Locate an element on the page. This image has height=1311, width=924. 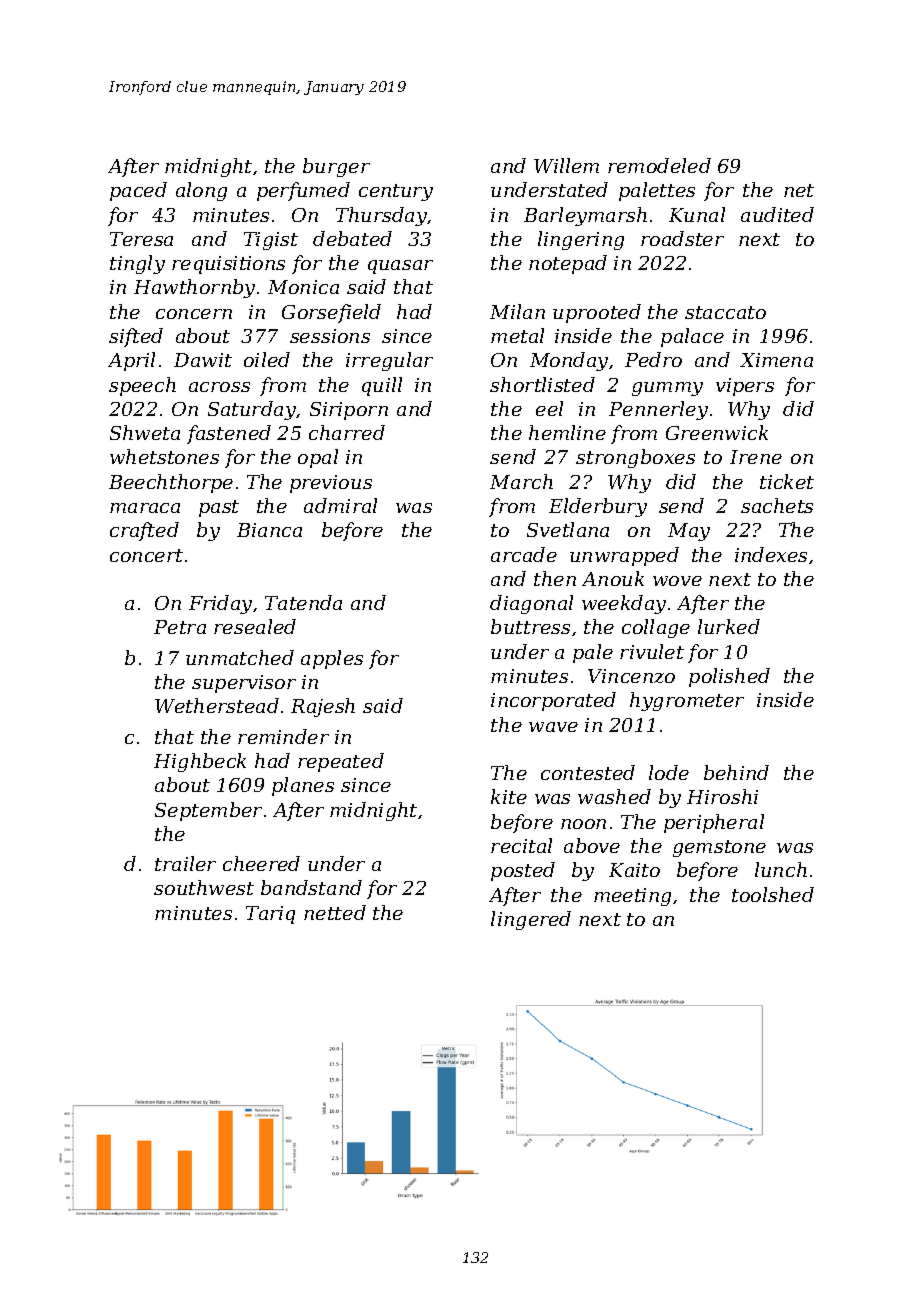
buttress is located at coordinates (530, 626).
